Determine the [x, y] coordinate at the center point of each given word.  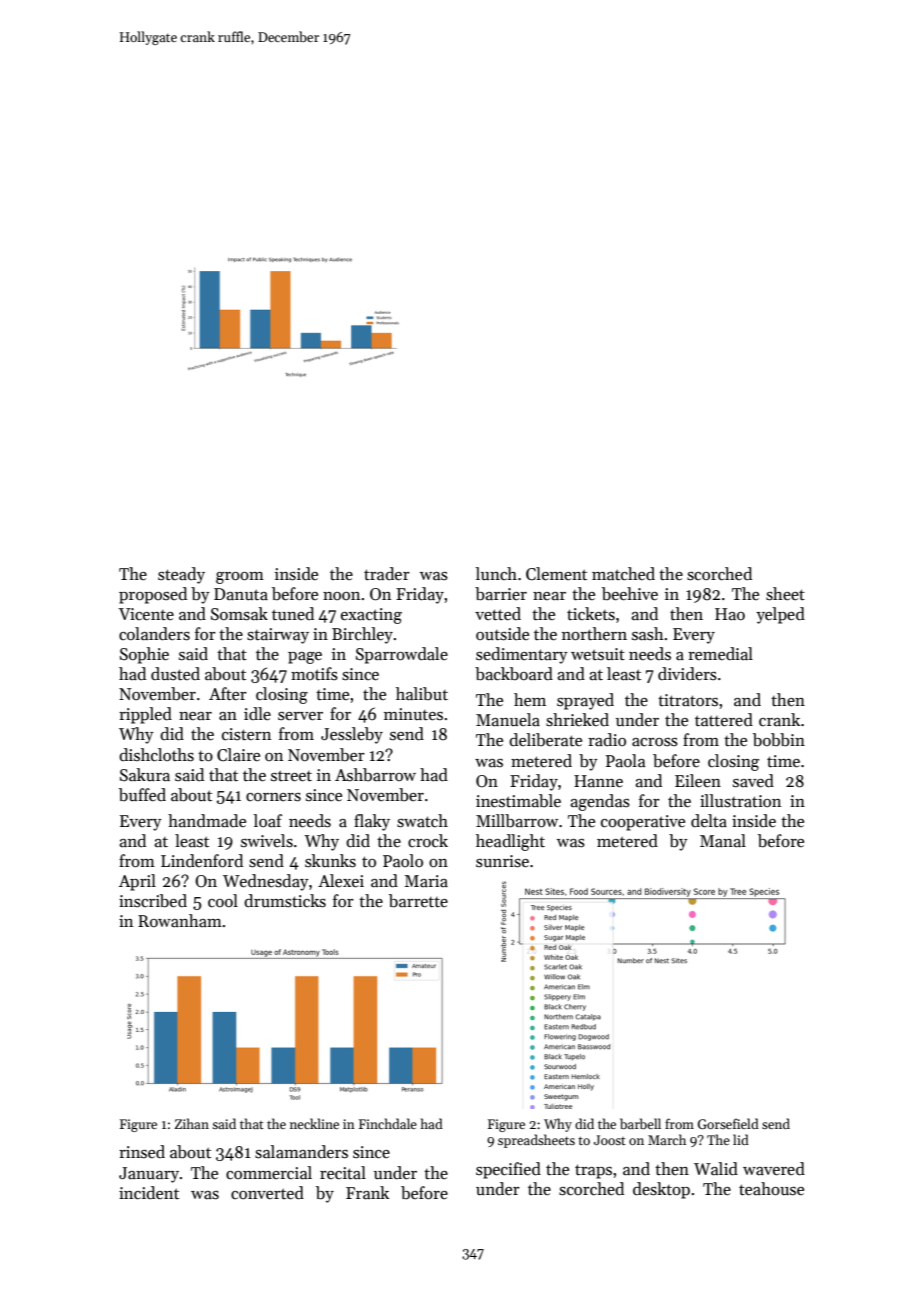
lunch [496, 573]
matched [623, 574]
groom [240, 578]
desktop [661, 1190]
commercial [269, 1173]
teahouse [771, 1189]
